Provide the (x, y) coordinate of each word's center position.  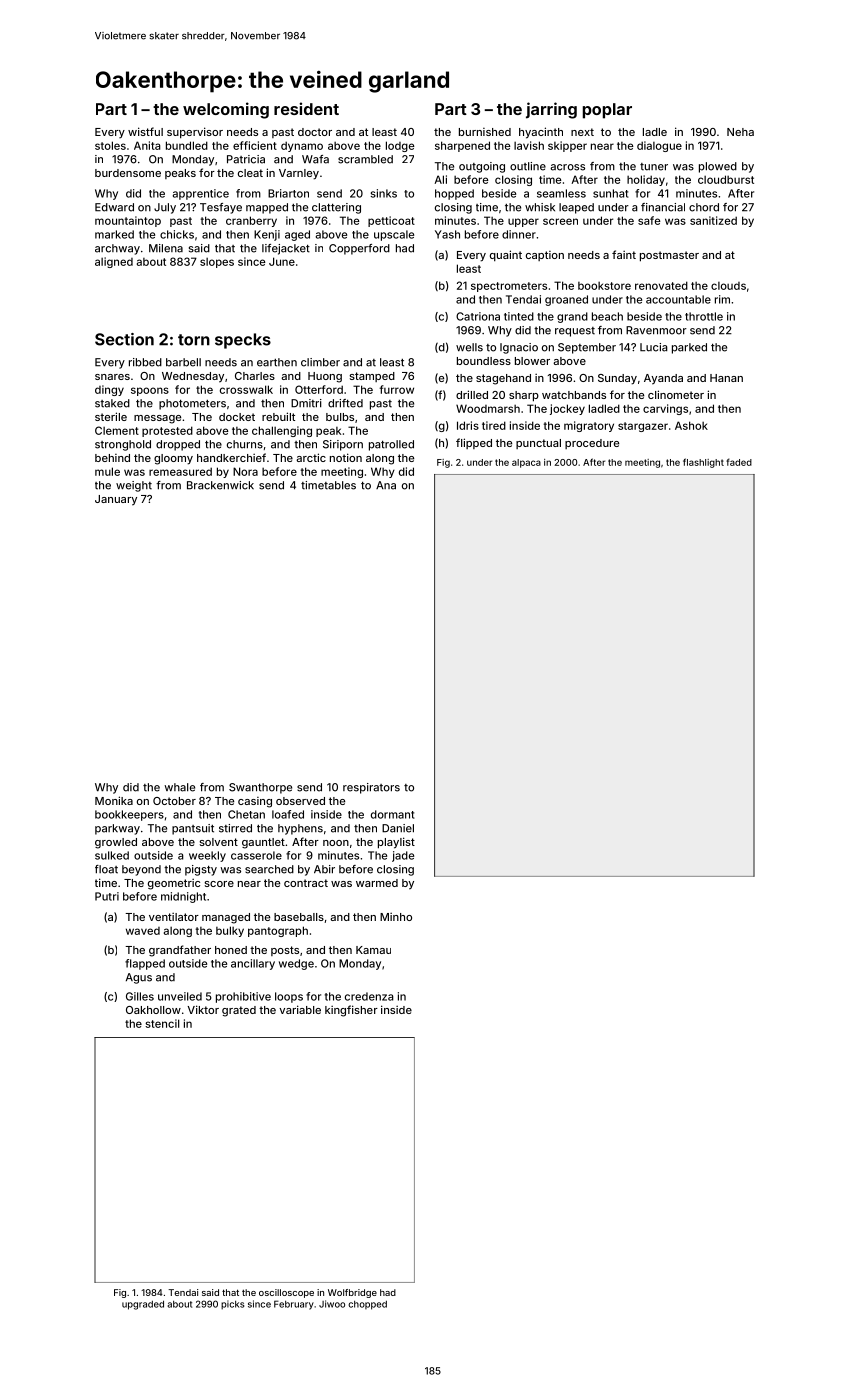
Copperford (359, 249)
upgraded (143, 1305)
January (116, 500)
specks (243, 341)
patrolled (391, 445)
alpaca (526, 463)
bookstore (604, 286)
